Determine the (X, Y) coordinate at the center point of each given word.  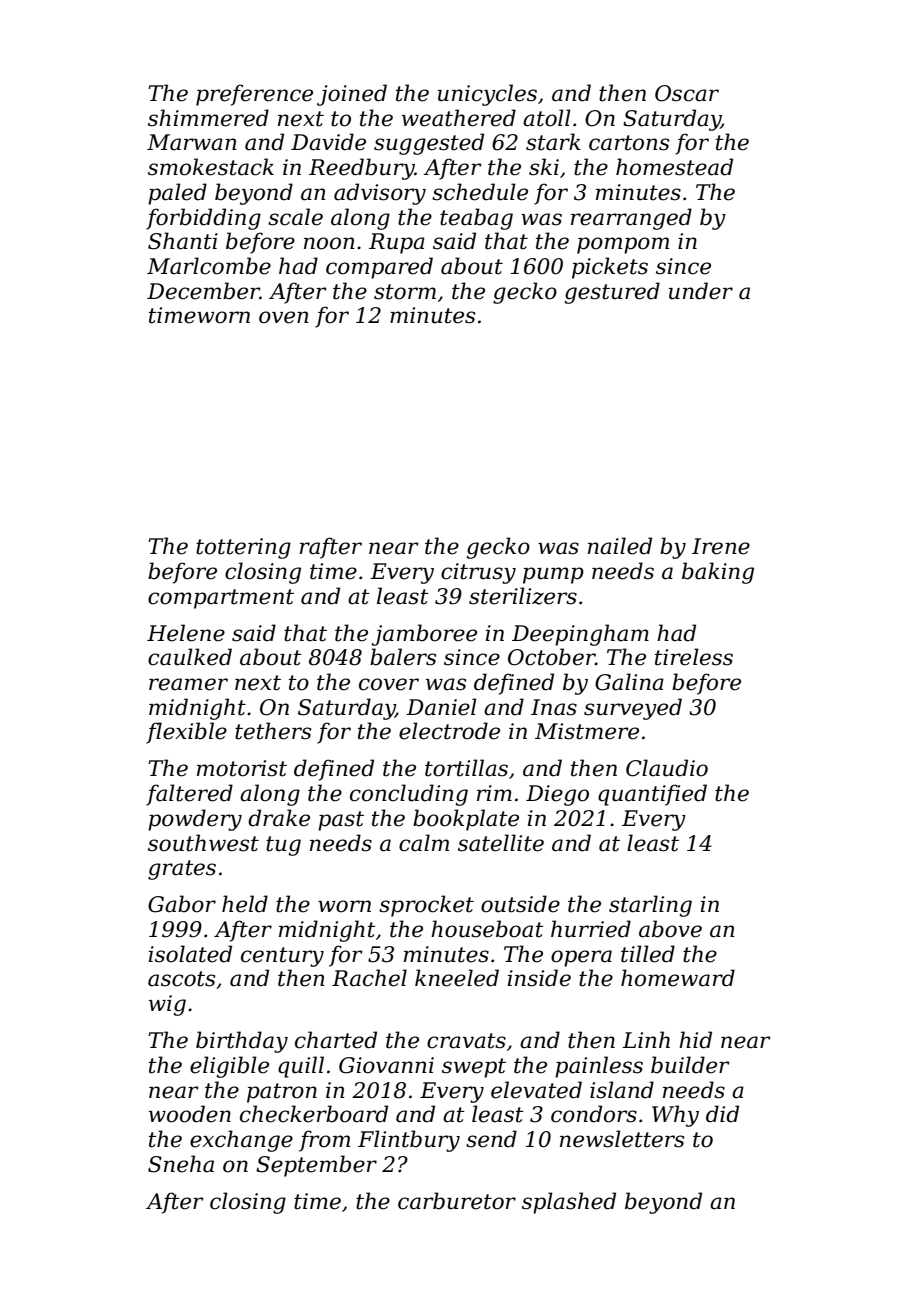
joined (352, 95)
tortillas (466, 768)
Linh (646, 1039)
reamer (188, 684)
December (203, 291)
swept (474, 1068)
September (316, 1166)
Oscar (687, 93)
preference (254, 95)
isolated (190, 954)
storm (405, 292)
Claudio (667, 768)
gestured (612, 293)
